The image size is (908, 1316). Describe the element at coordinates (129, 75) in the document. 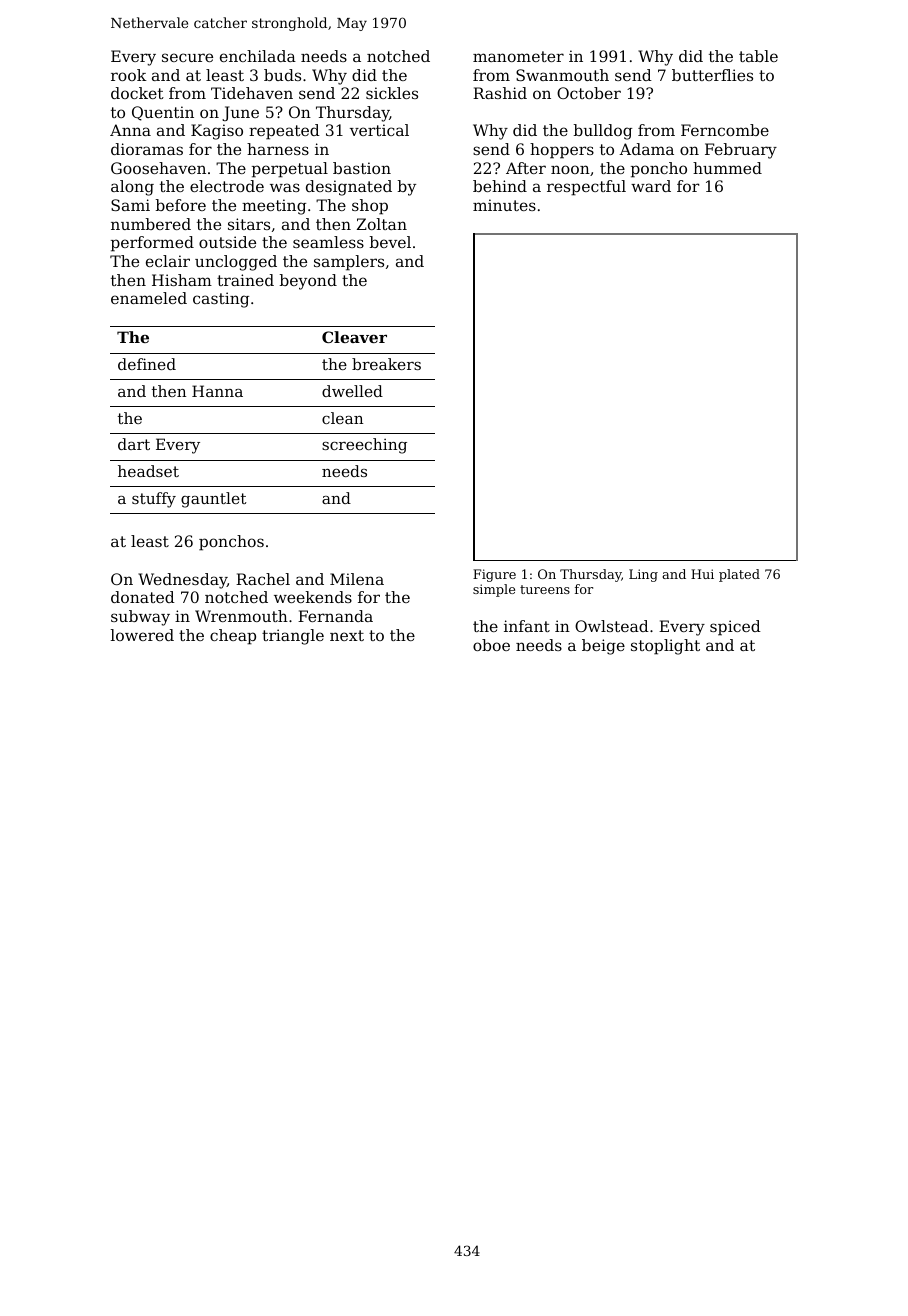

I see `rook` at that location.
